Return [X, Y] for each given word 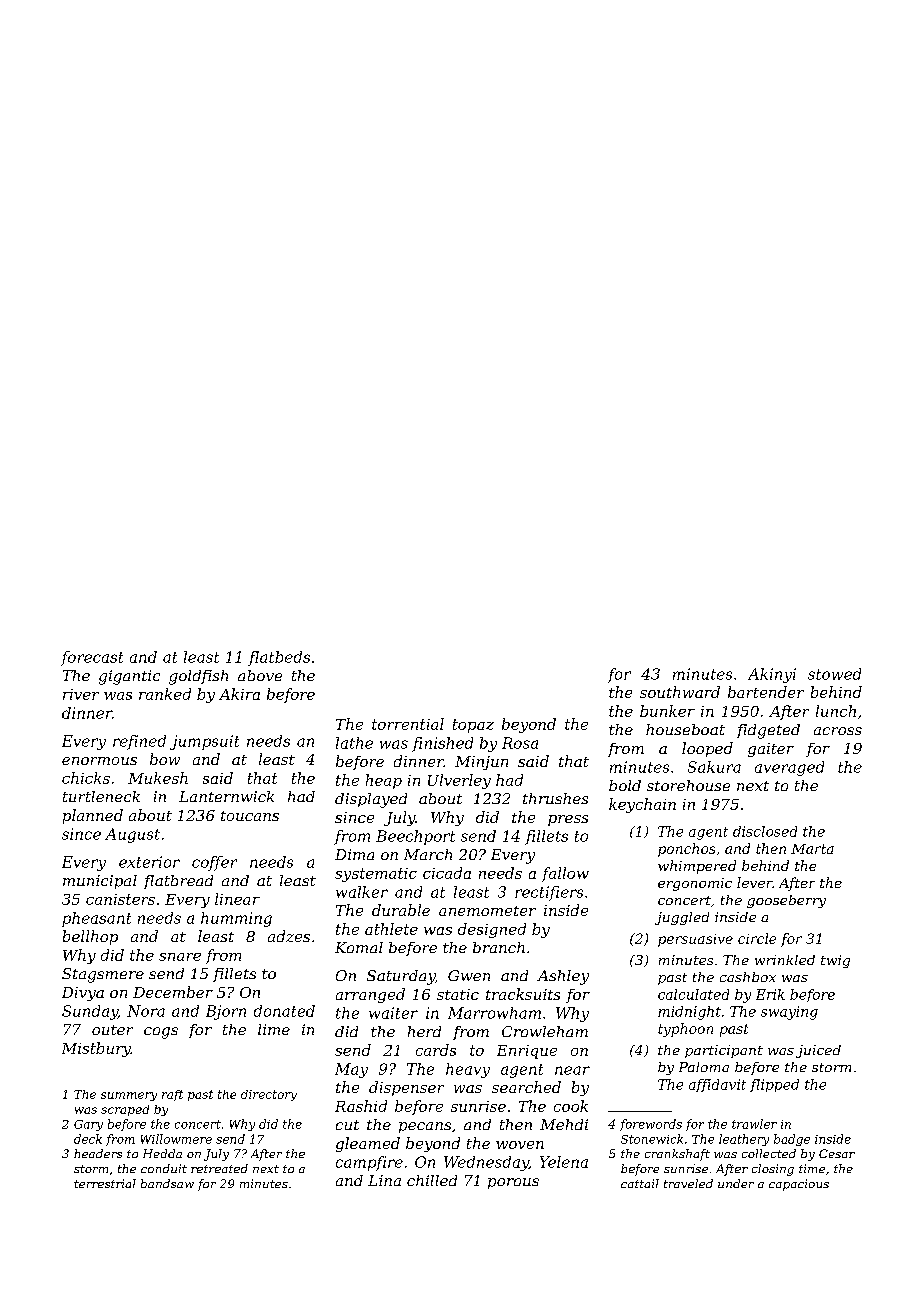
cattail [640, 1183]
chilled [432, 1180]
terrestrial [105, 1183]
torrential [408, 724]
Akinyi [772, 675]
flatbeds [279, 658]
